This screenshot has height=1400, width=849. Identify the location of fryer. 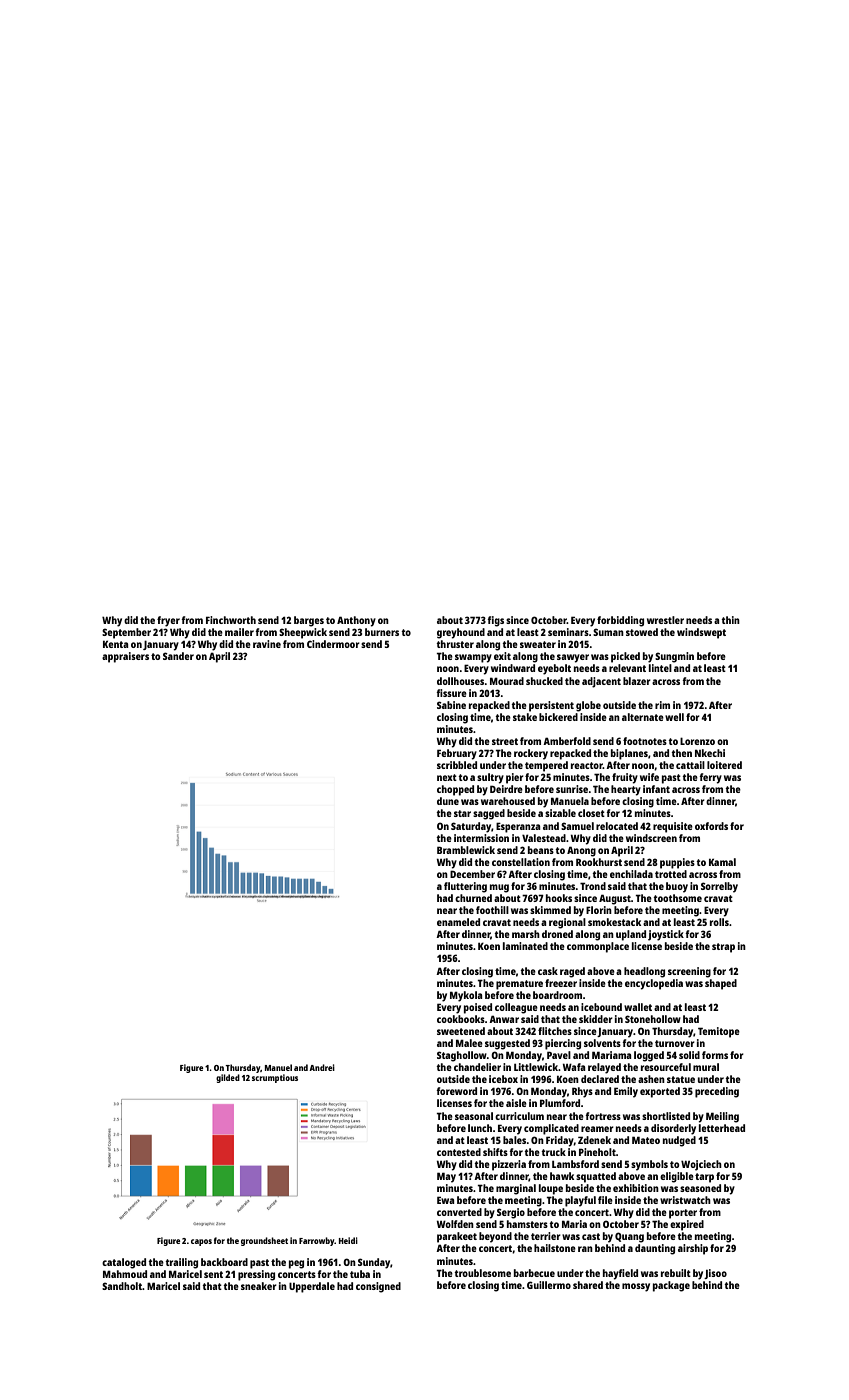
(168, 621).
